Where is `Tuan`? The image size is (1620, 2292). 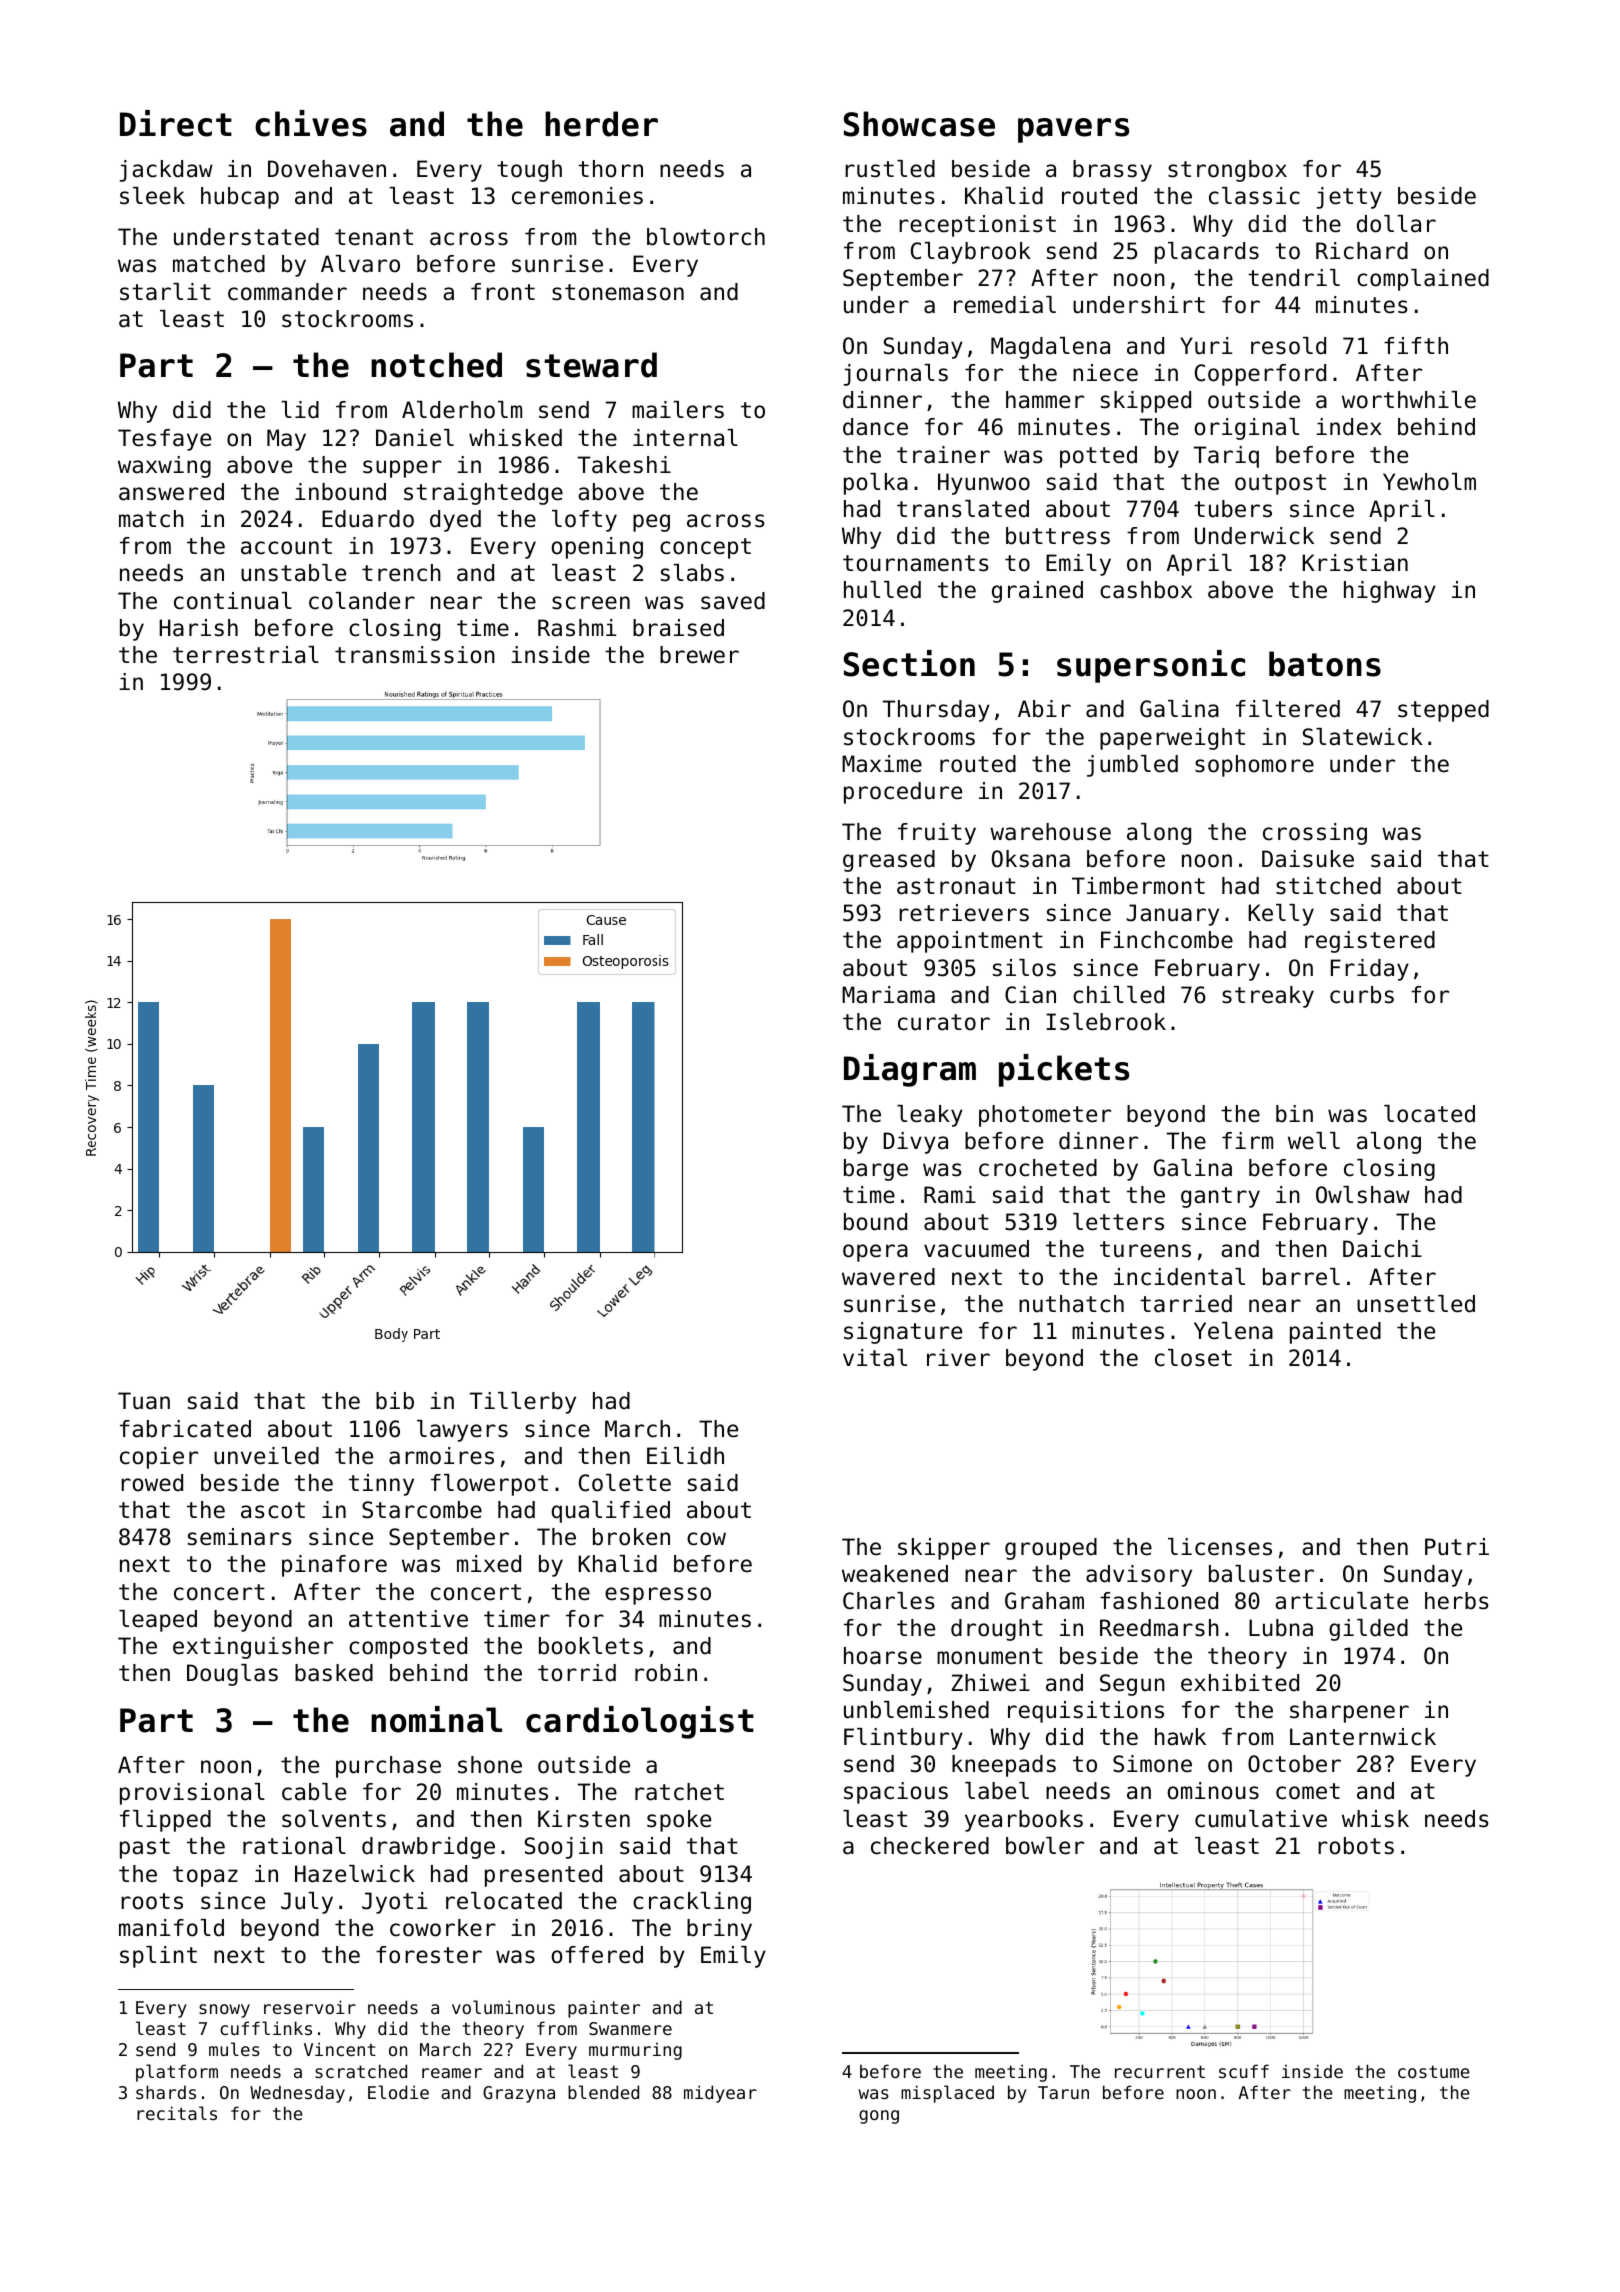
Tuan is located at coordinates (144, 1401).
